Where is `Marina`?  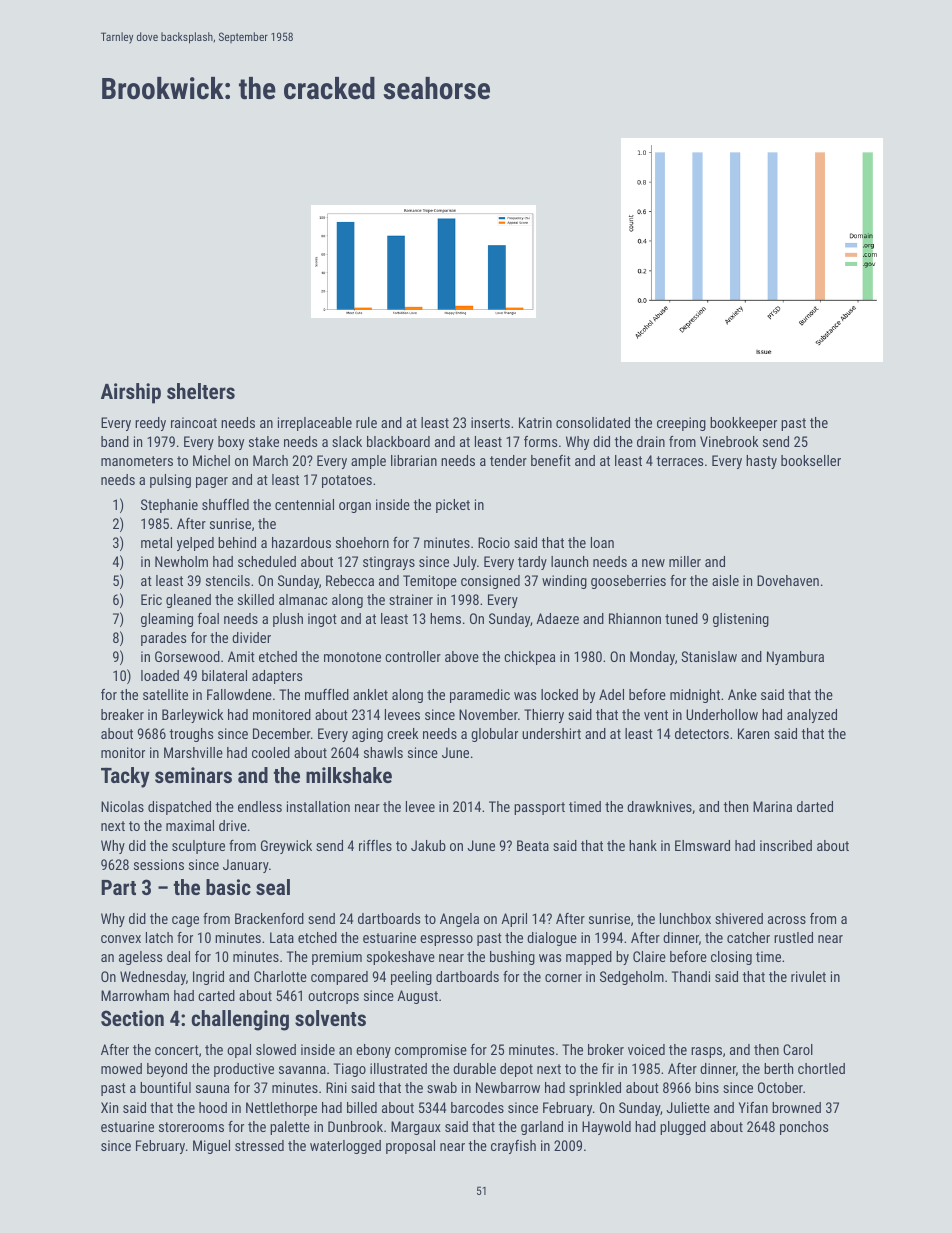
Marina is located at coordinates (772, 806).
